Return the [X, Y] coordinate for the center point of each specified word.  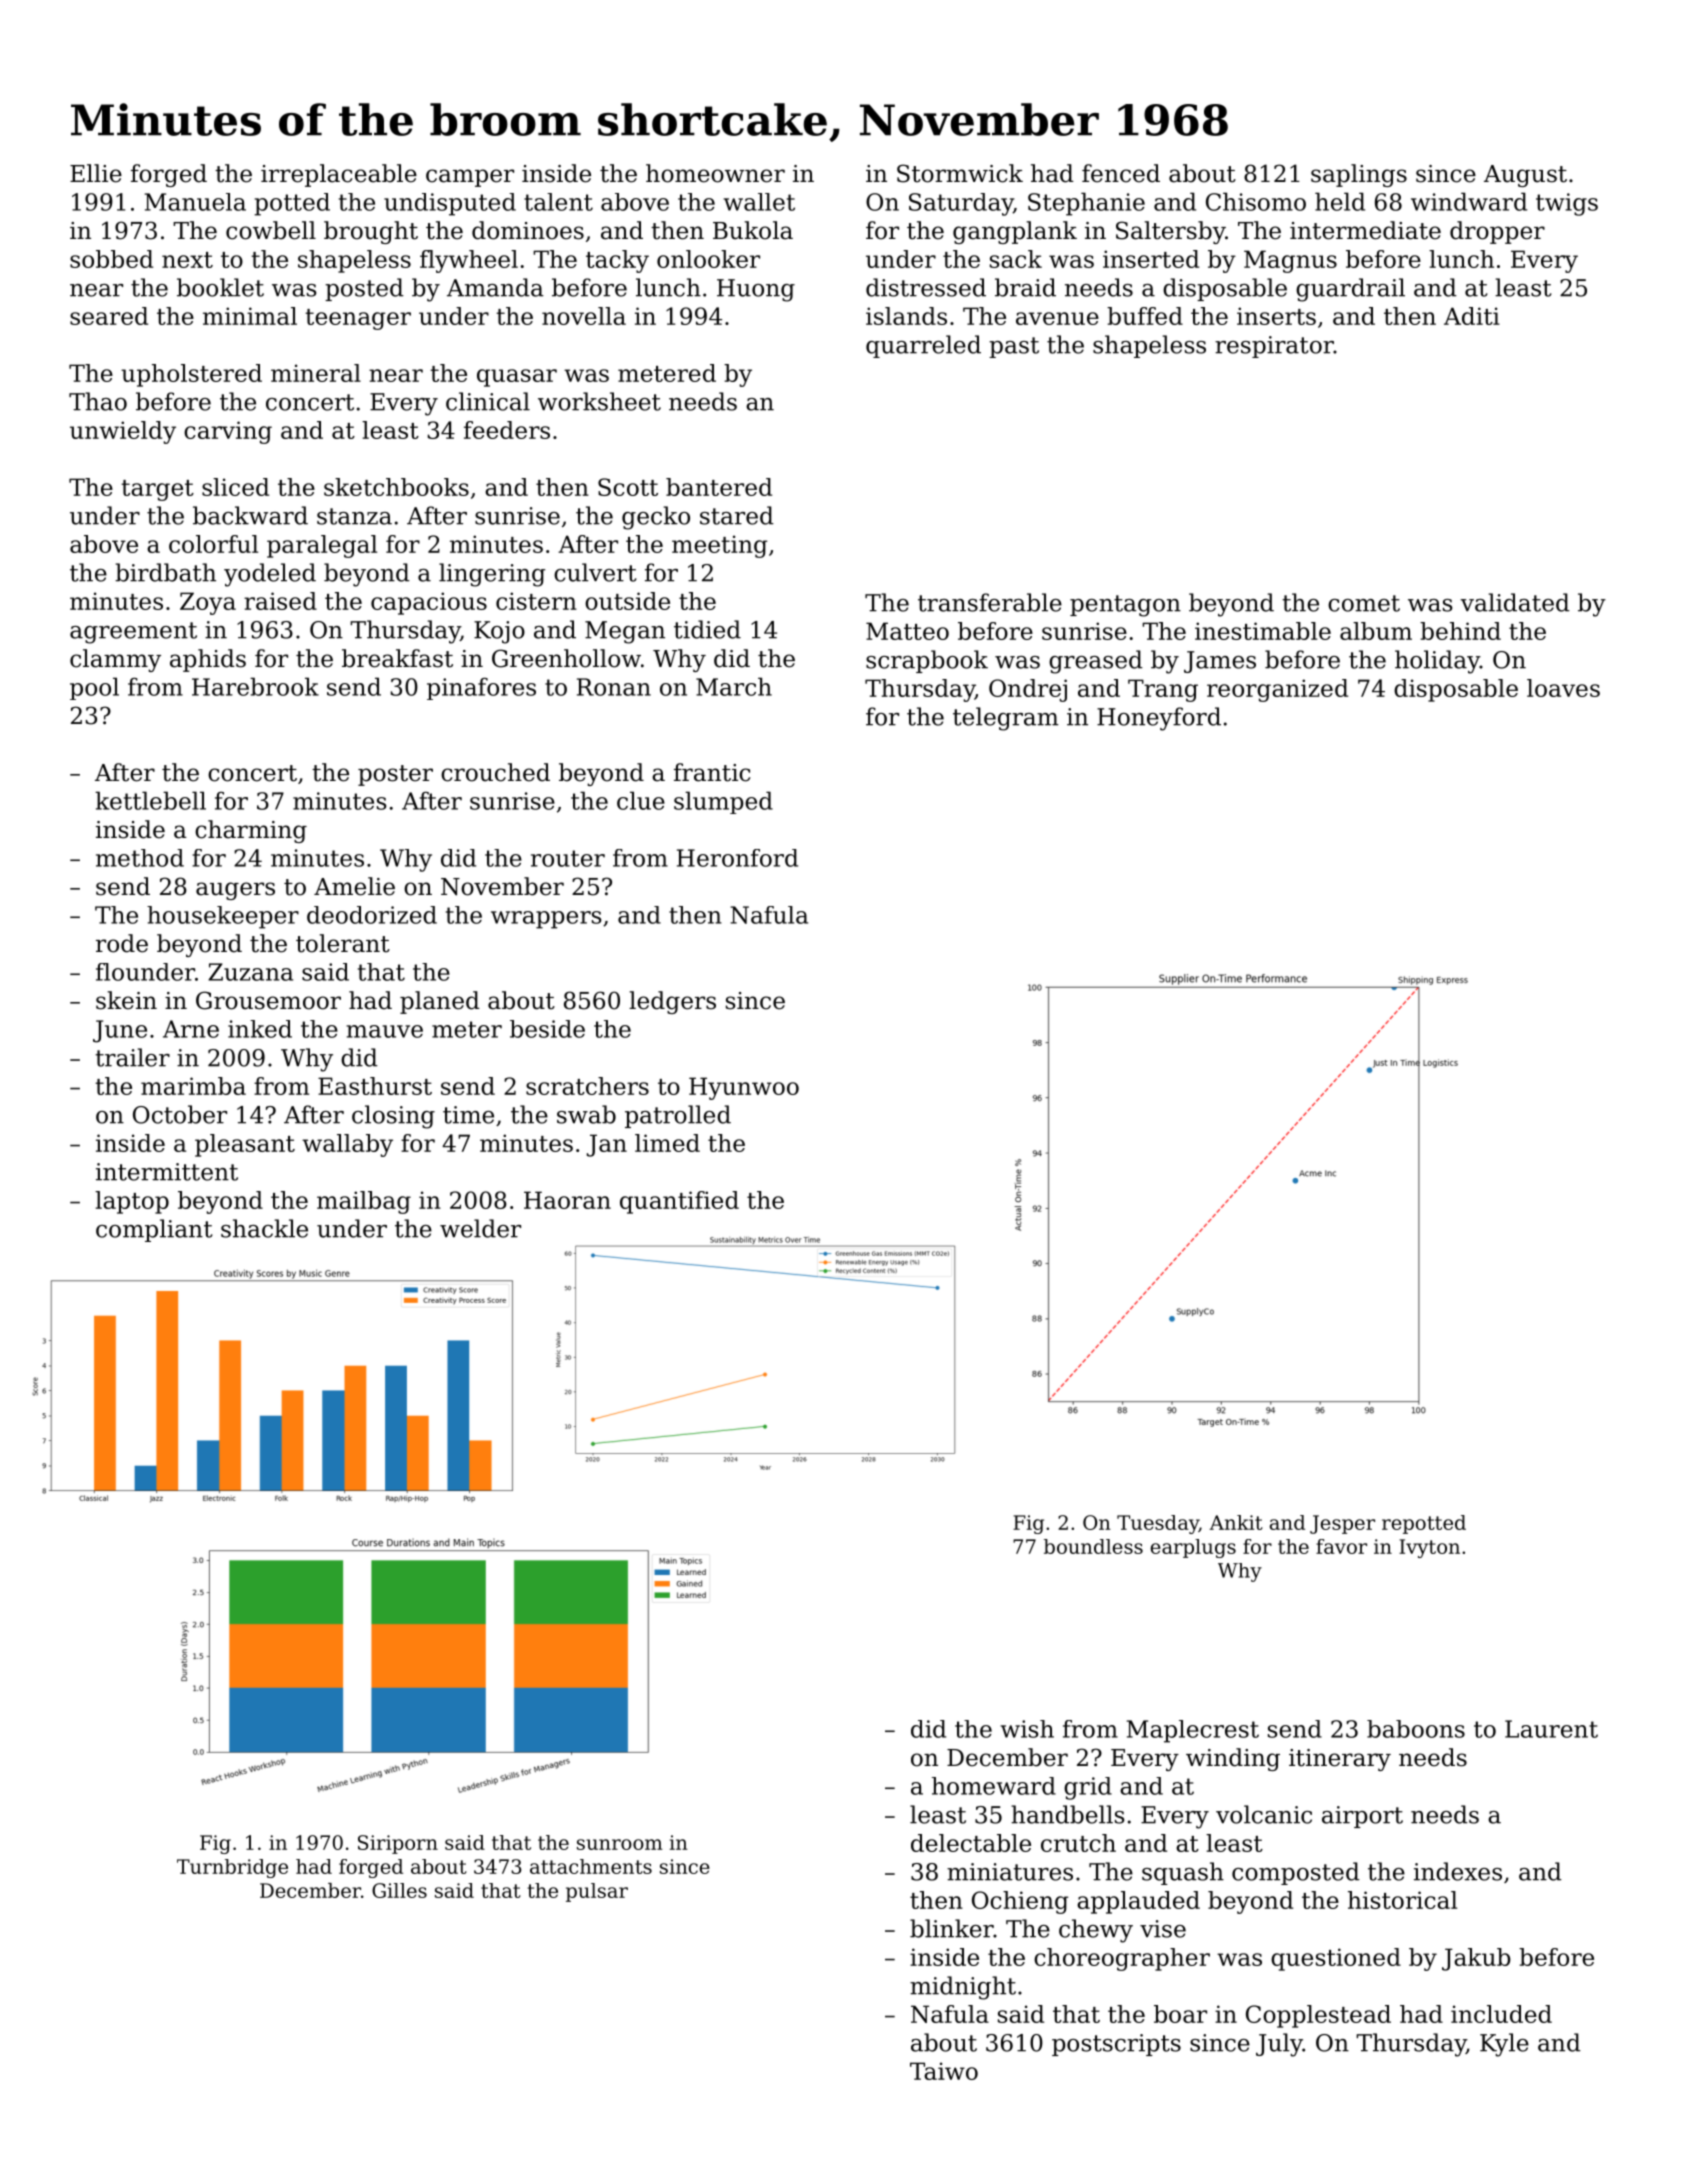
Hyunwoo [744, 1088]
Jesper [1342, 1524]
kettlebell [150, 800]
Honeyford [1159, 719]
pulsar [597, 1892]
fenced [1121, 173]
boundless [1093, 1546]
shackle [264, 1228]
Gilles [399, 1890]
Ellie [96, 173]
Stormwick [960, 173]
